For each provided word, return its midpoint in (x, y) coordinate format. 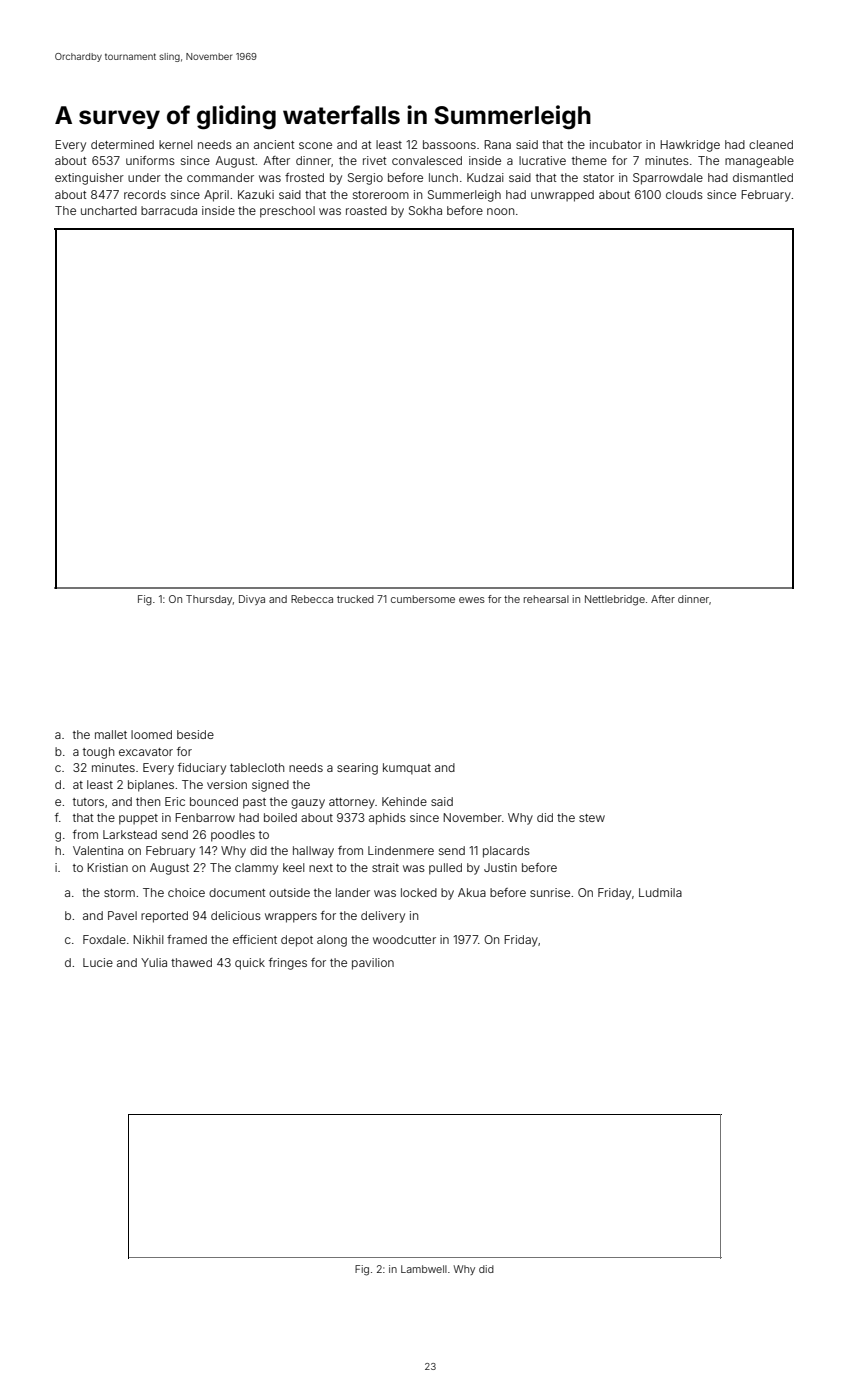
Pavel (122, 915)
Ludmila (660, 892)
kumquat (407, 769)
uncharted (109, 210)
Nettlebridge (615, 600)
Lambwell (424, 1269)
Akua (472, 892)
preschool (287, 212)
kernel (175, 144)
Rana (497, 144)
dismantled (763, 177)
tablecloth (257, 767)
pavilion (373, 964)
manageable (759, 162)
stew (592, 818)
